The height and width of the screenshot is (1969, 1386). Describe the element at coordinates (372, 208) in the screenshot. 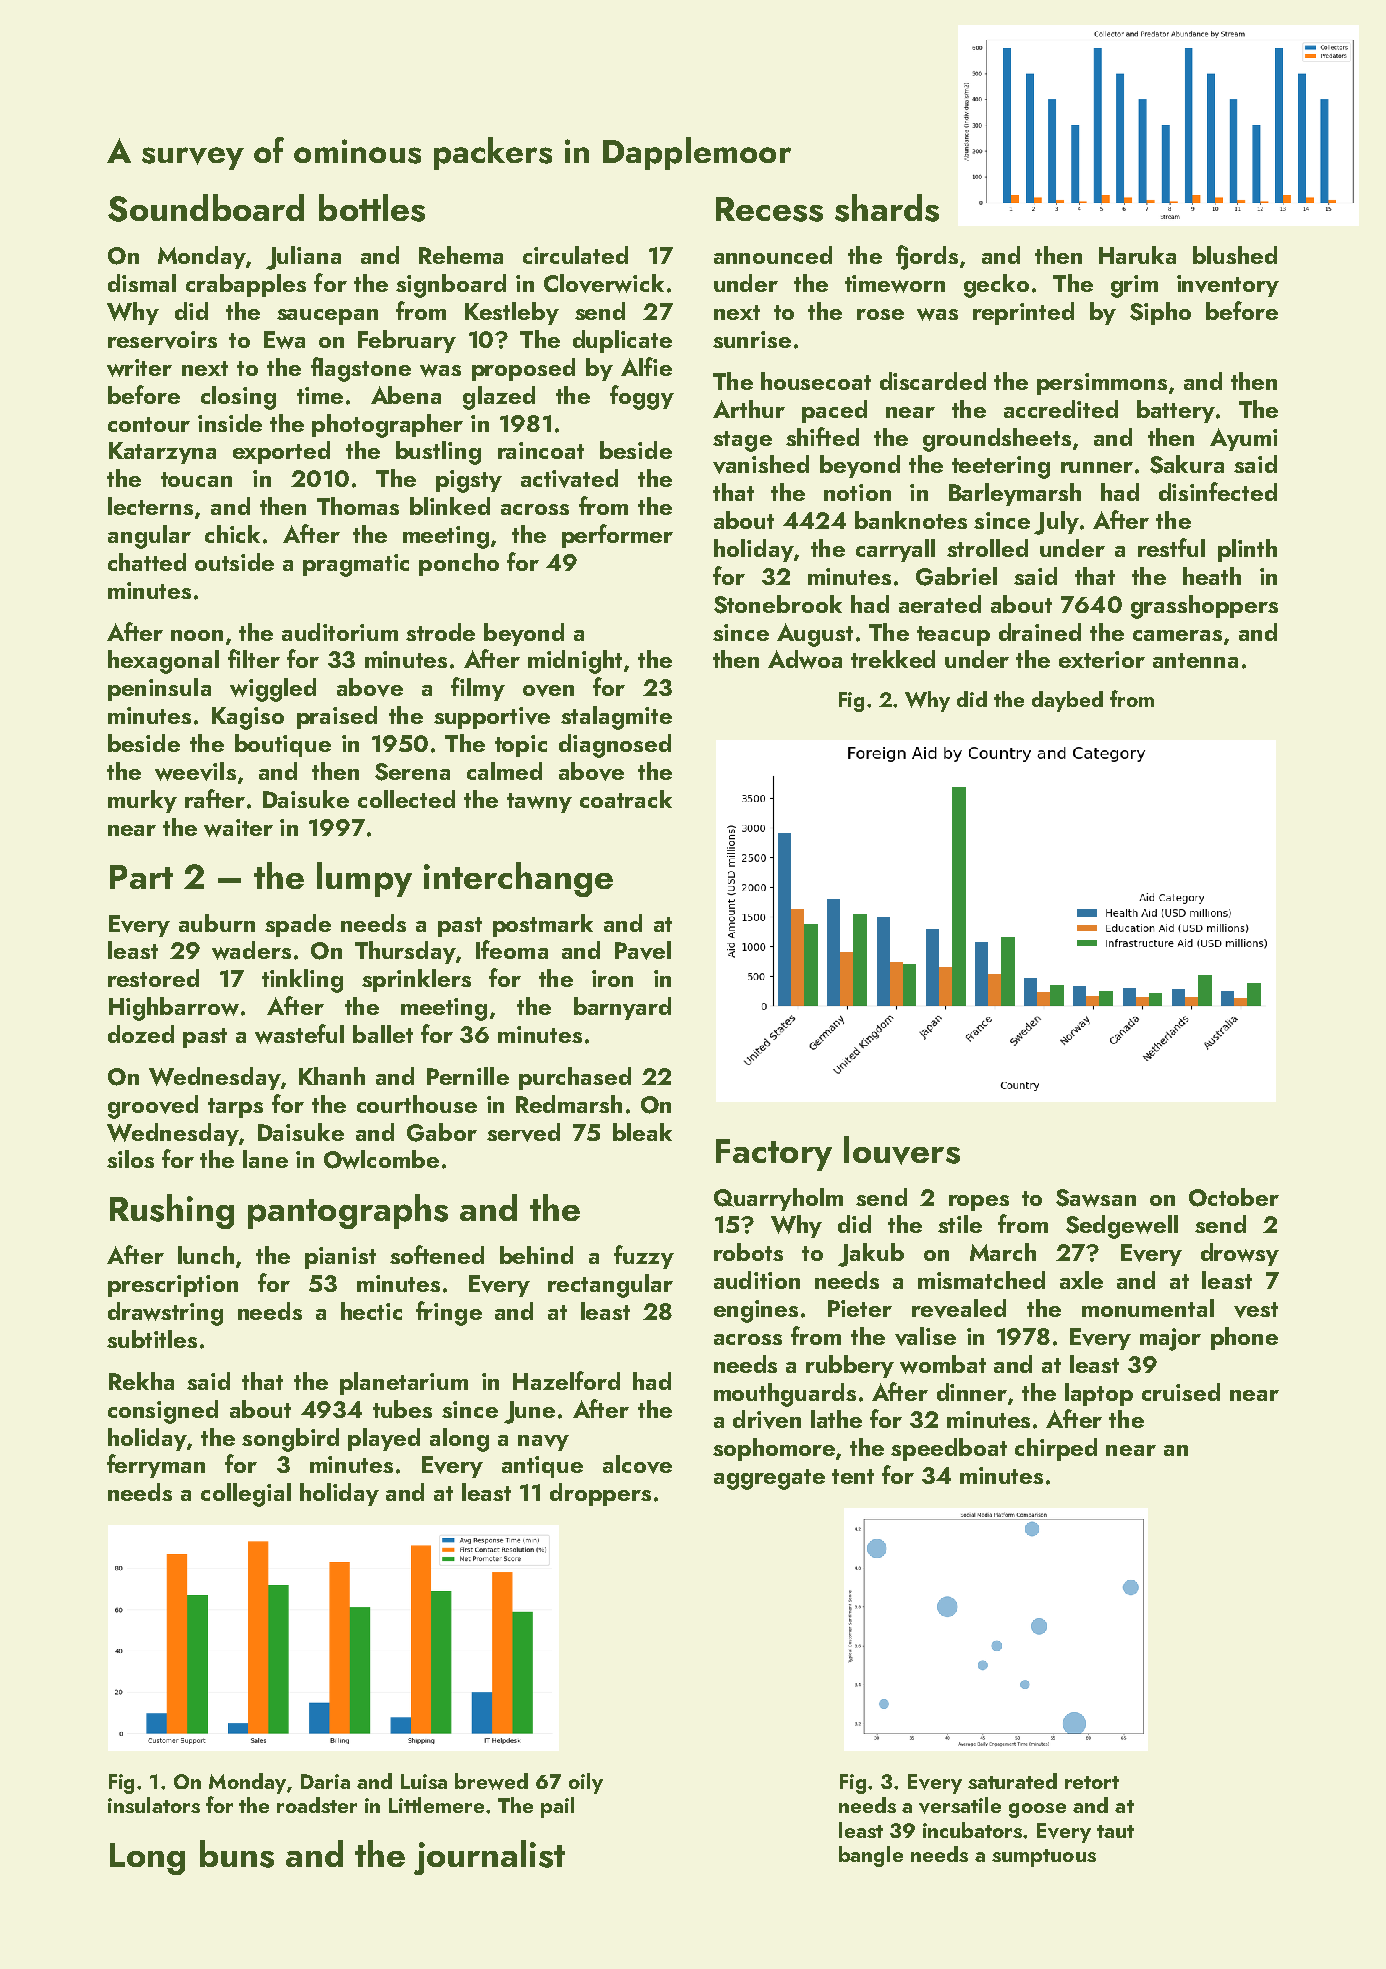

I see `bottles` at that location.
